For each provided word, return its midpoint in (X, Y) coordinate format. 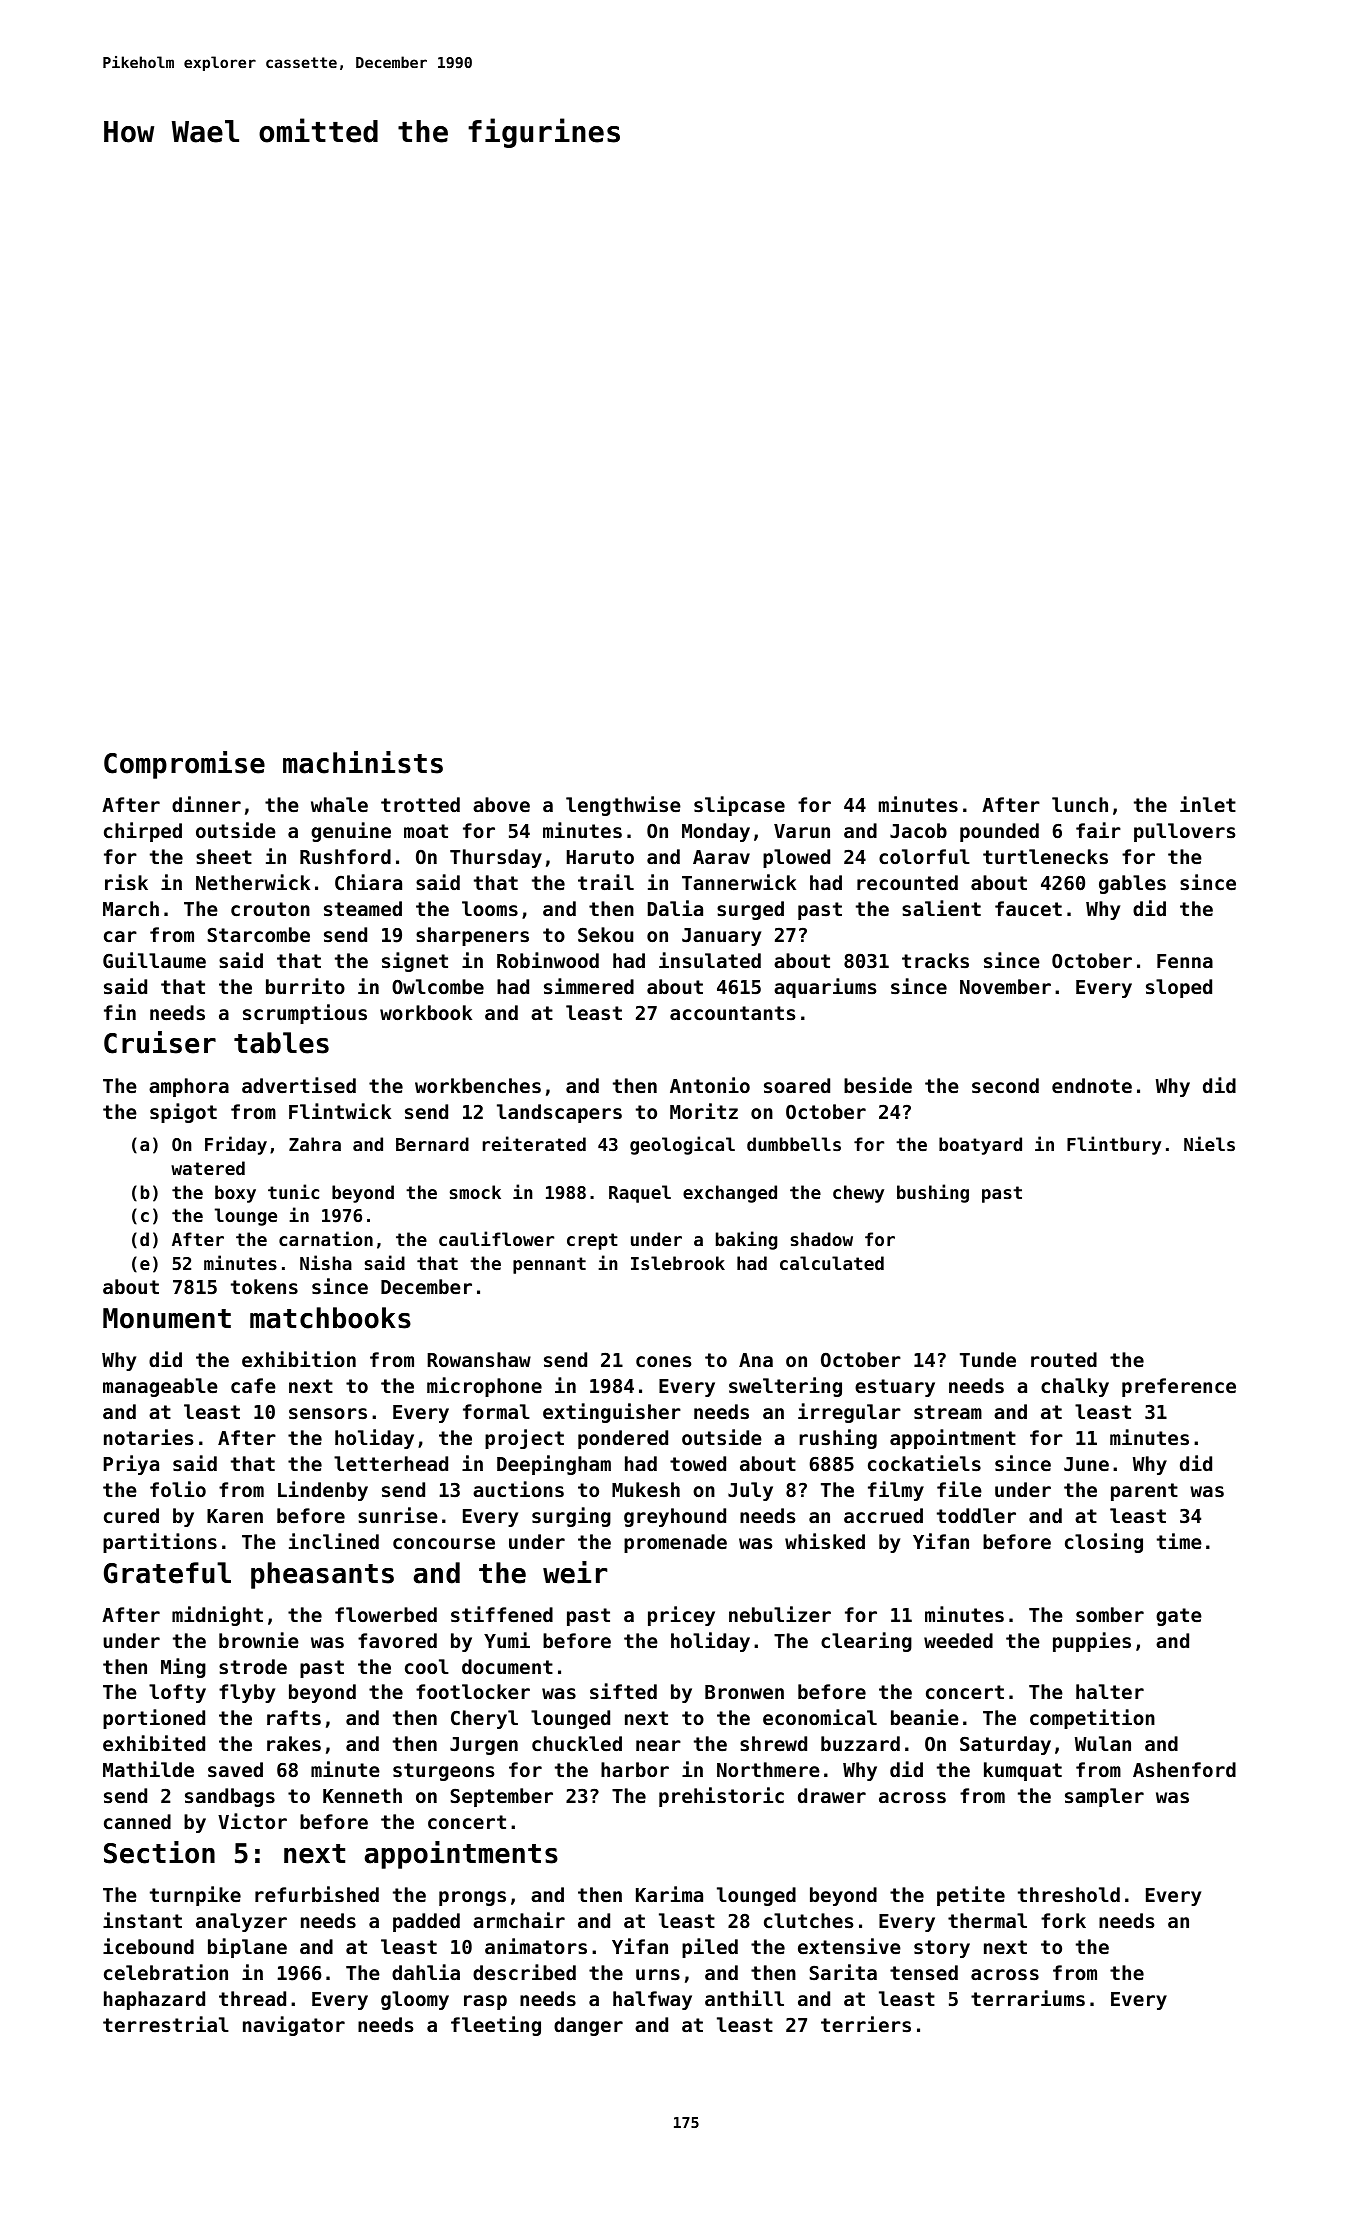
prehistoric (721, 1797)
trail (606, 882)
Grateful (167, 1573)
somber (1110, 1615)
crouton (270, 909)
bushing (933, 1193)
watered (208, 1168)
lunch (1080, 804)
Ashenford (1184, 1769)
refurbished (317, 1894)
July (750, 1491)
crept (592, 1241)
